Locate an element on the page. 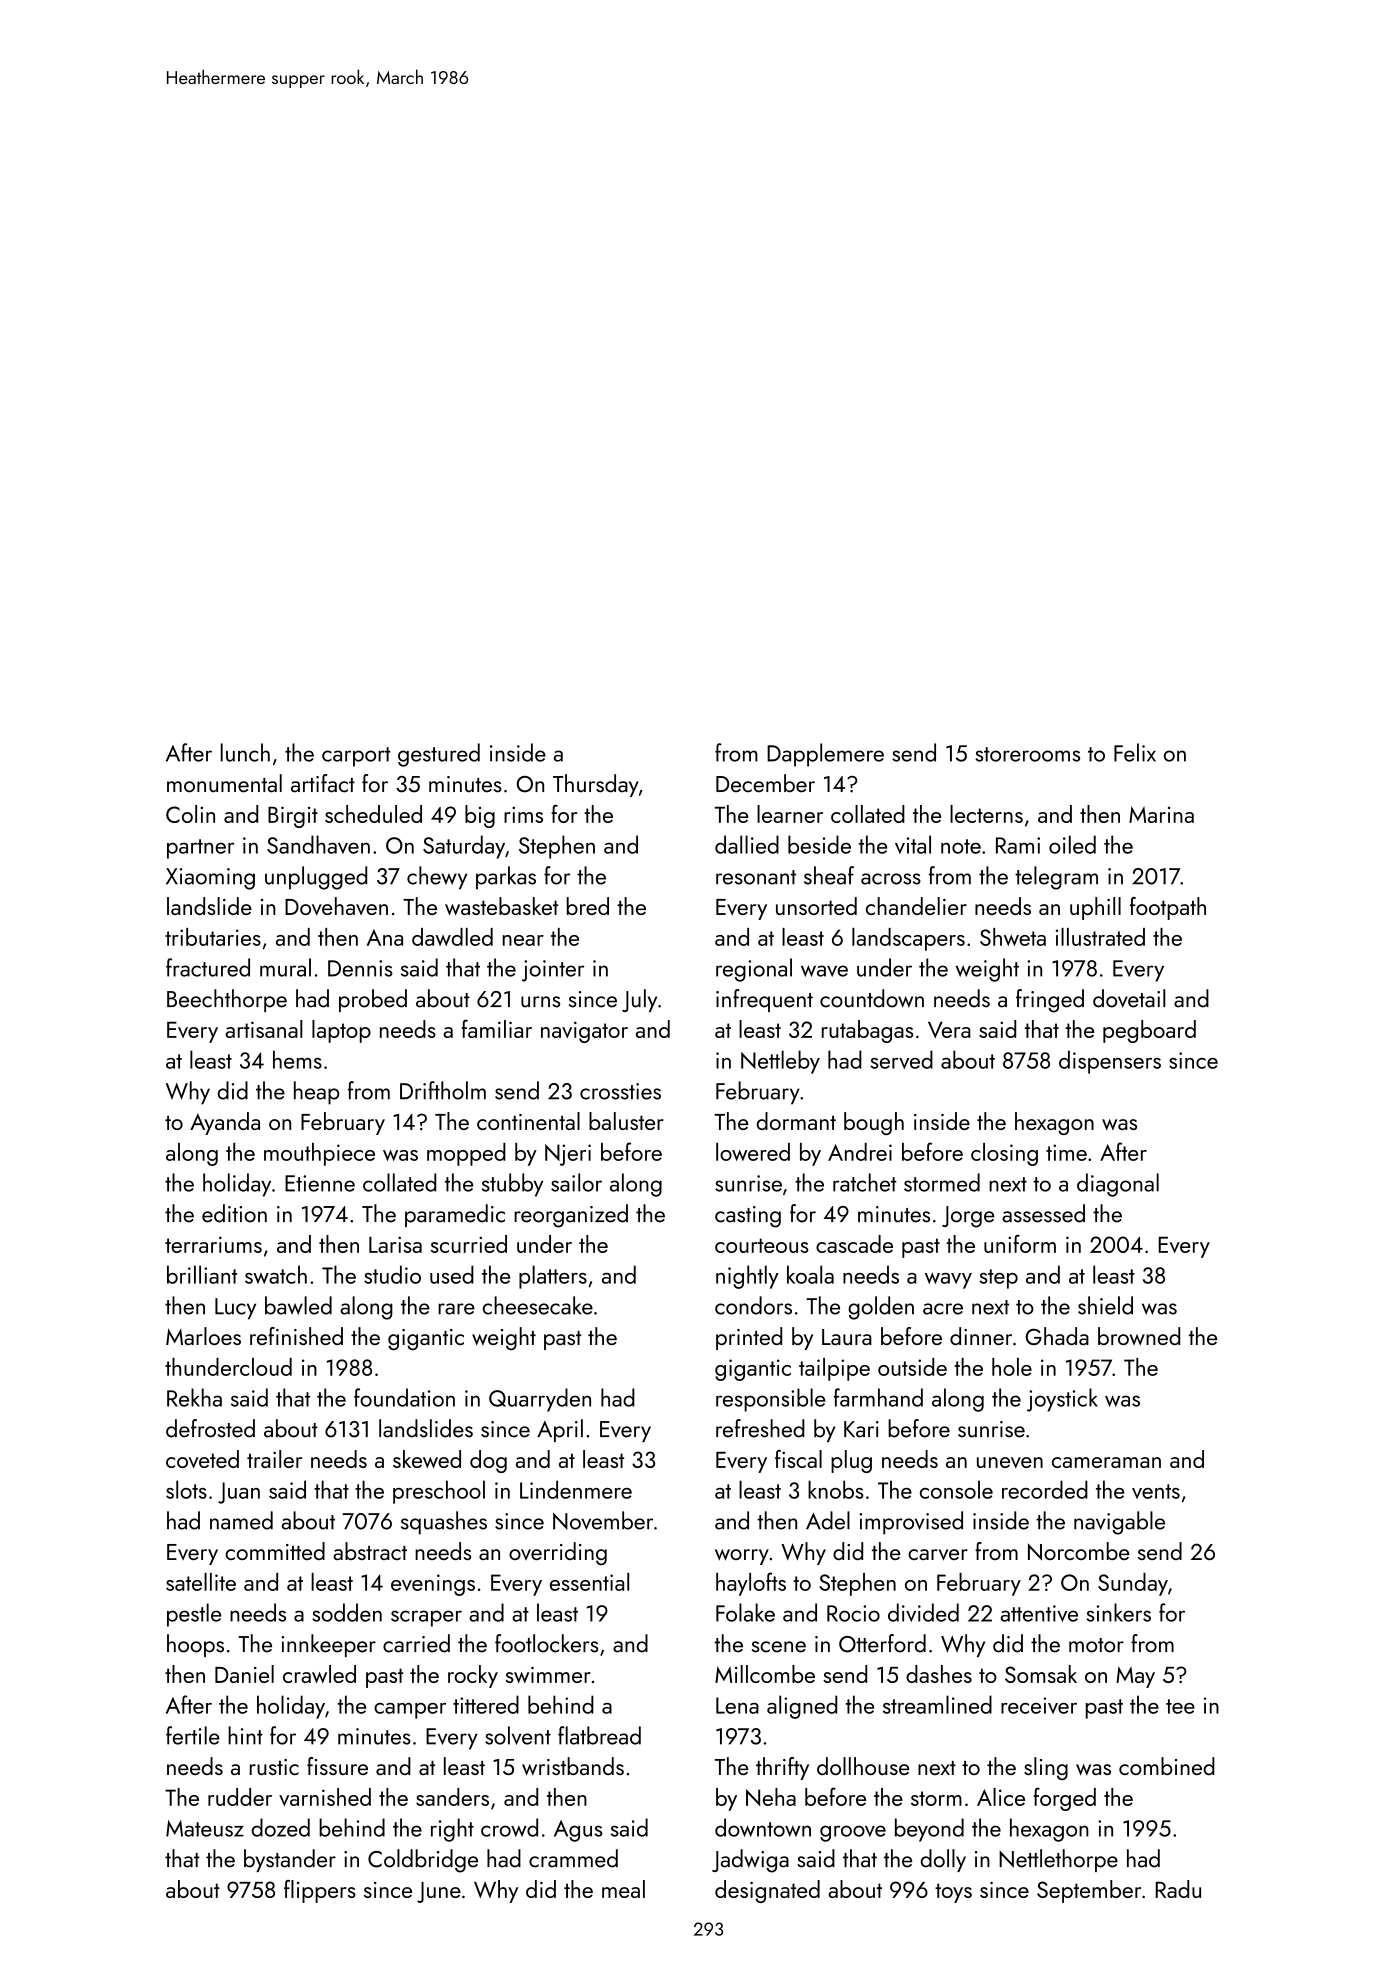 This image has width=1386, height=1969. Felix is located at coordinates (1135, 752).
